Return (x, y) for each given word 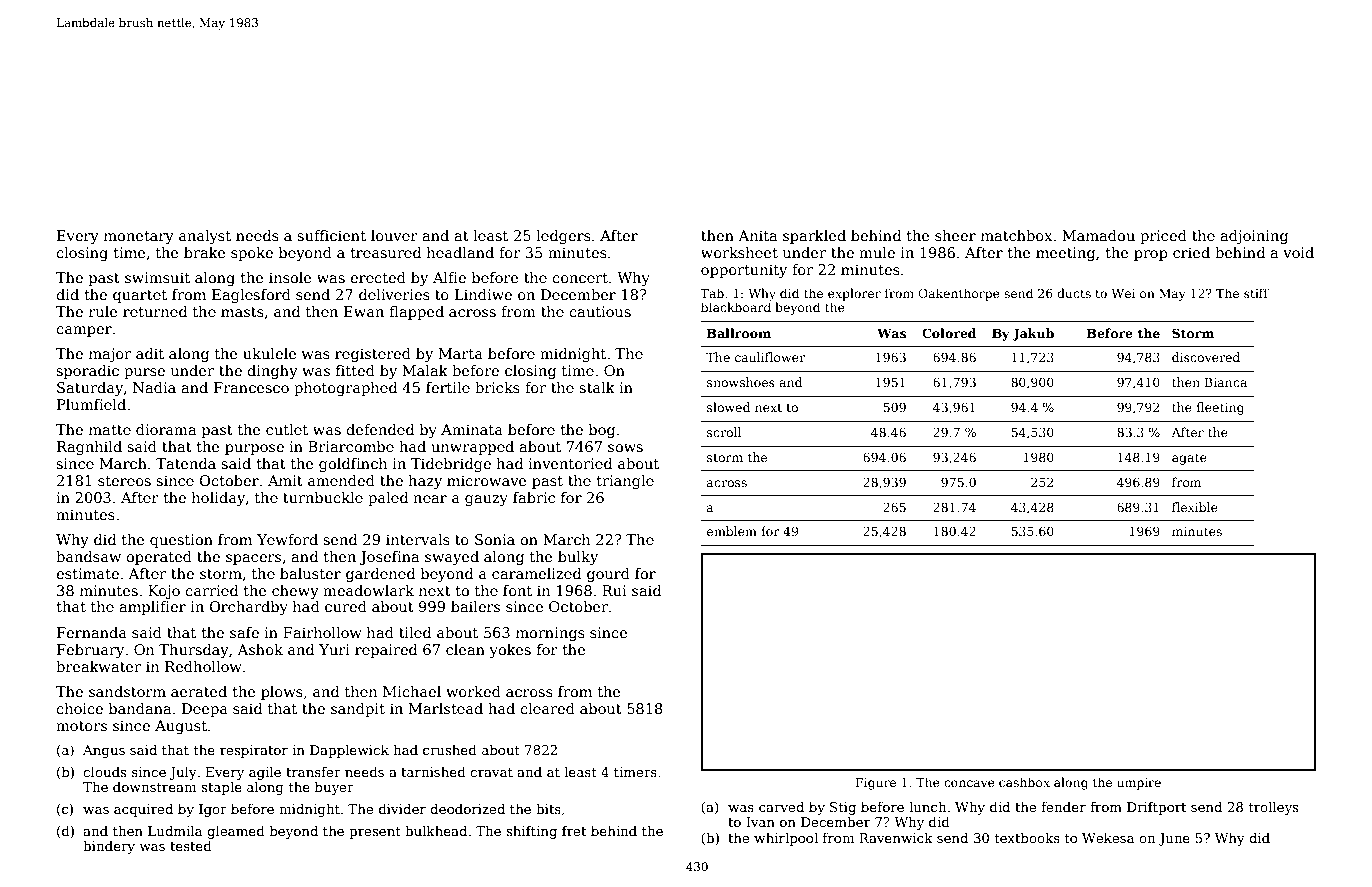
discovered (1206, 357)
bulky (578, 558)
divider (402, 808)
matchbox (1017, 235)
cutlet (287, 429)
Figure (876, 784)
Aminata (472, 429)
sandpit (358, 710)
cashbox (1024, 782)
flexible (1195, 507)
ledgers (563, 237)
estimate (87, 573)
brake (204, 252)
